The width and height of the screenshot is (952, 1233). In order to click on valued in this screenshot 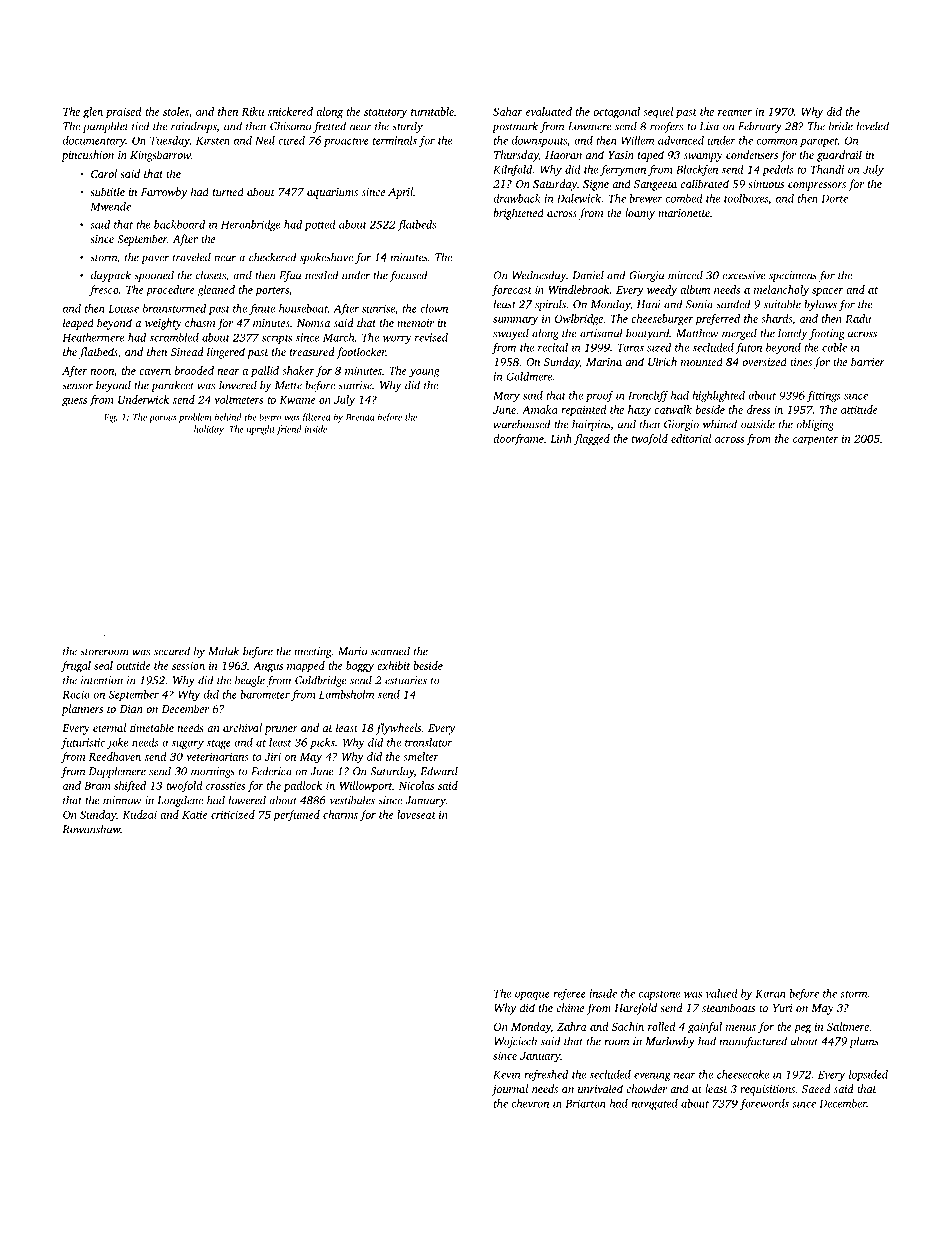, I will do `click(722, 993)`.
